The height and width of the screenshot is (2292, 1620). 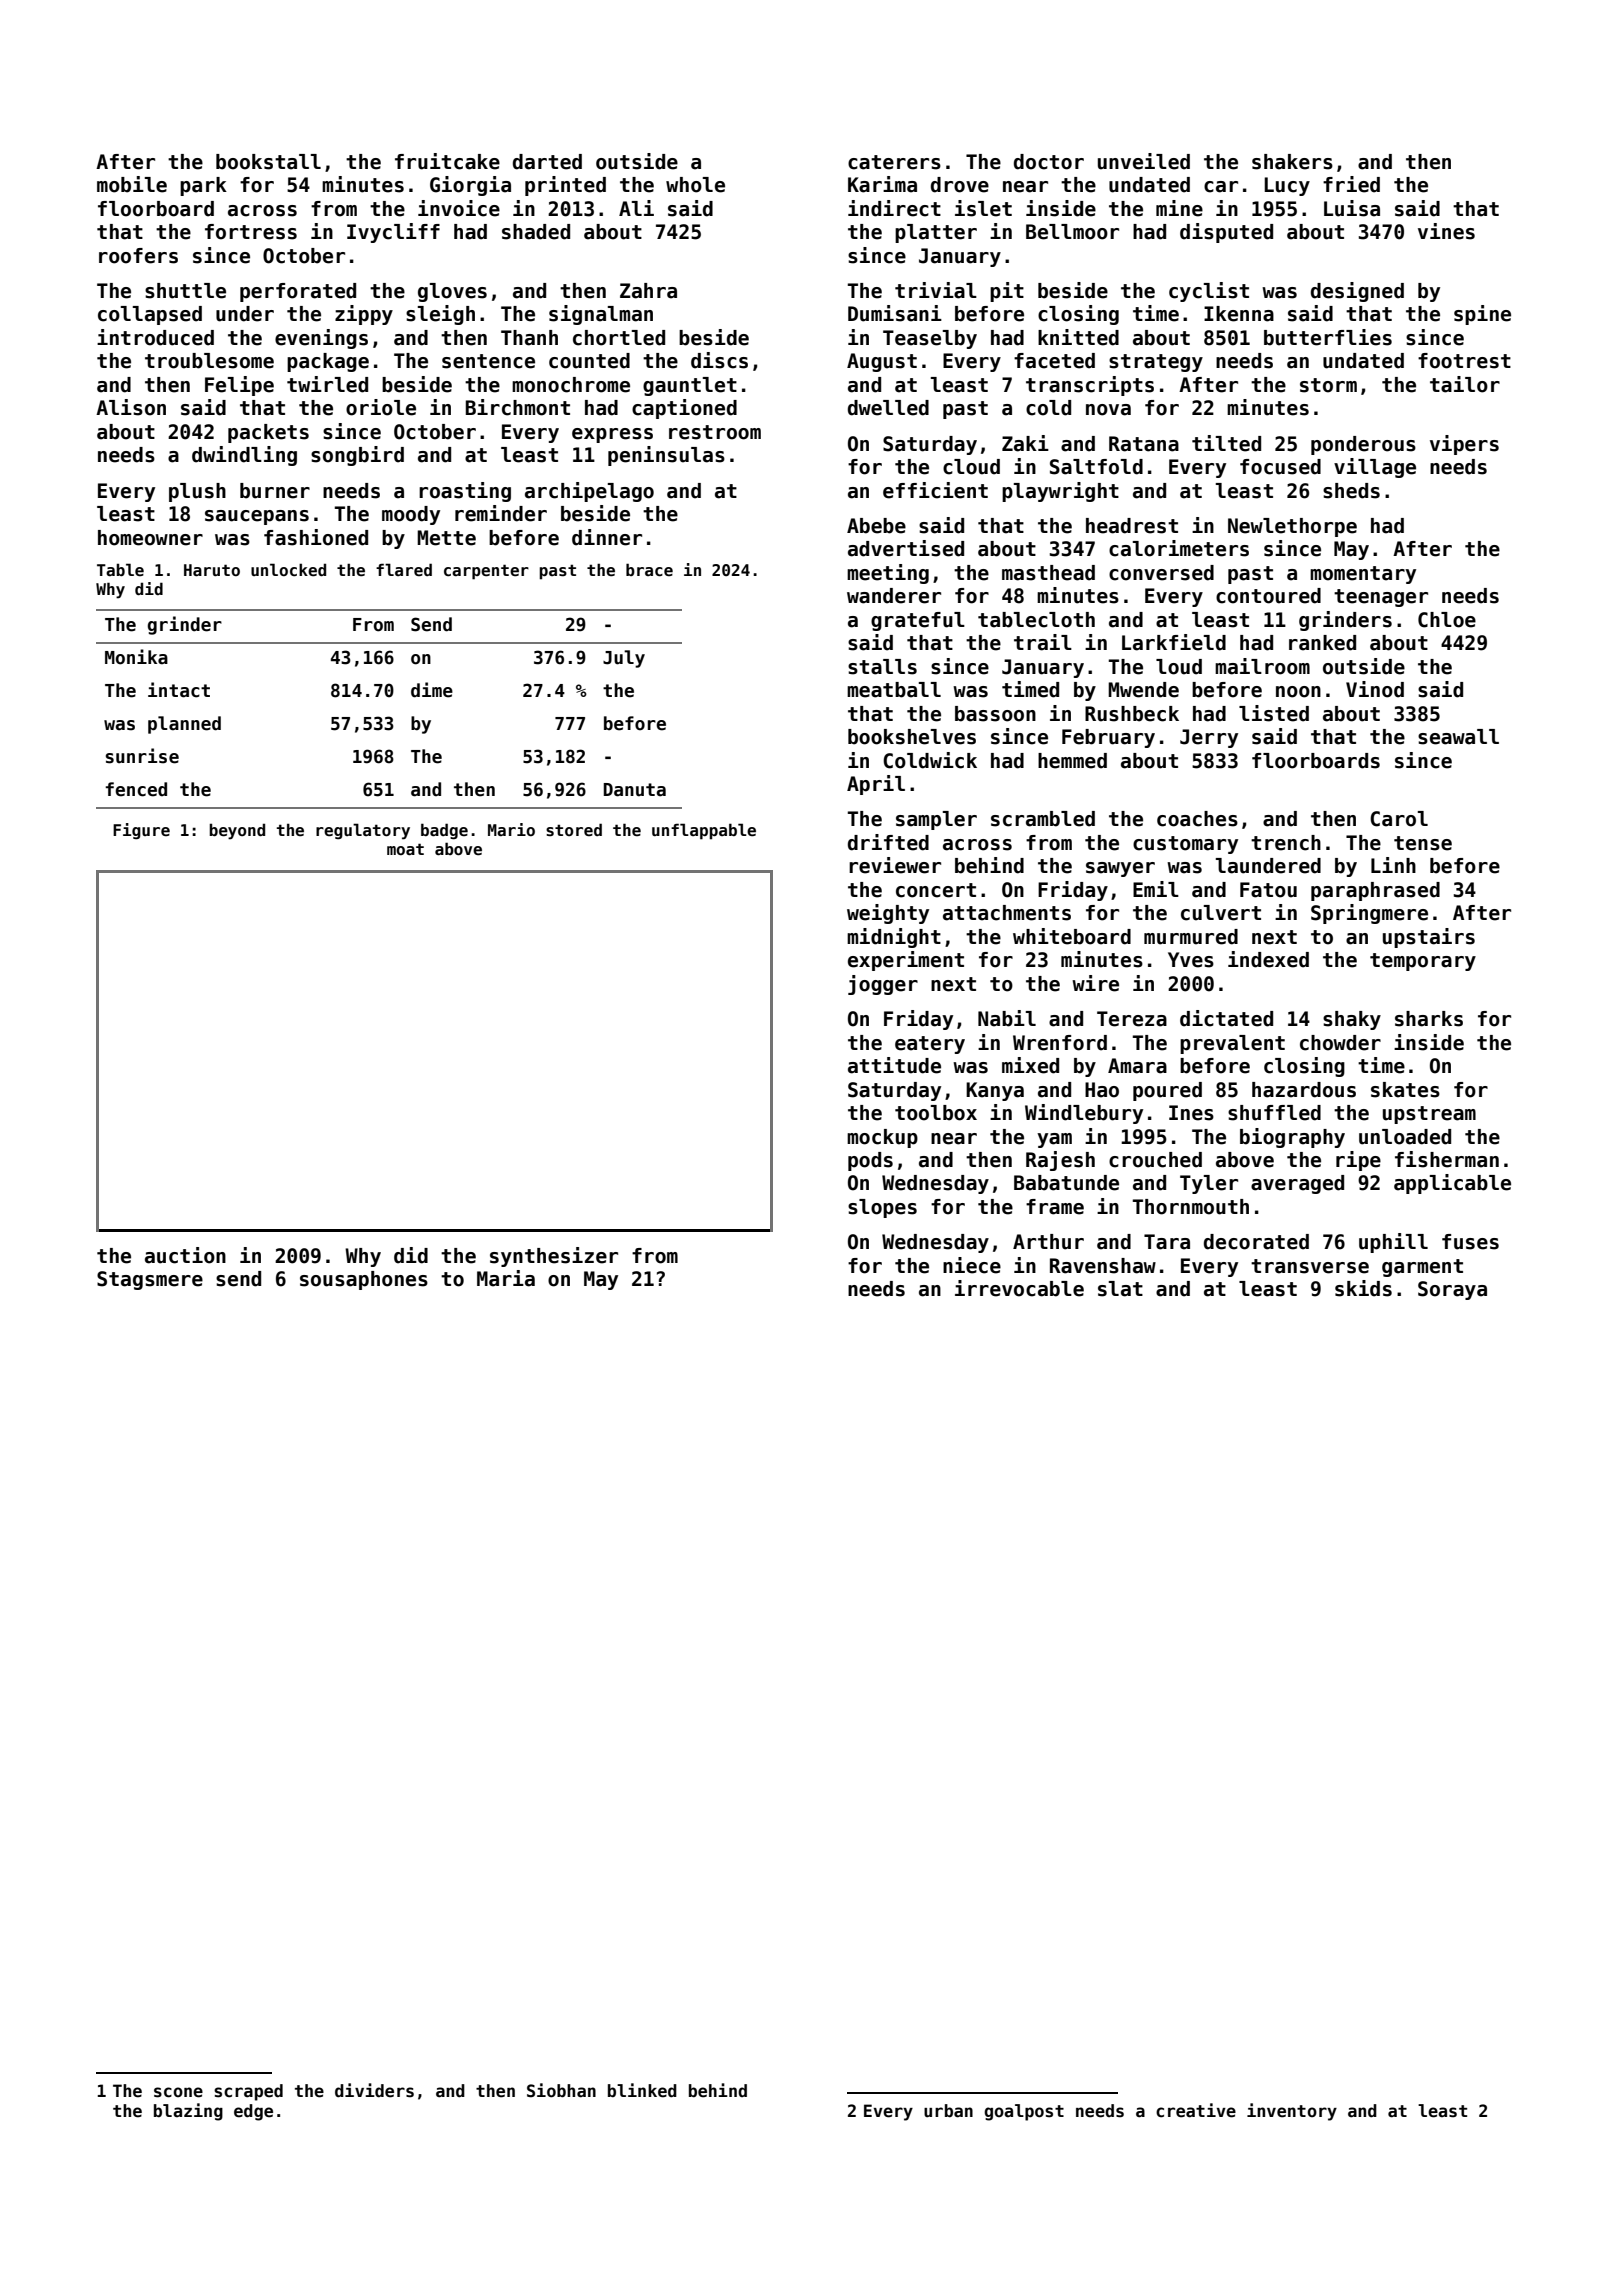 What do you see at coordinates (131, 407) in the screenshot?
I see `Alison` at bounding box center [131, 407].
